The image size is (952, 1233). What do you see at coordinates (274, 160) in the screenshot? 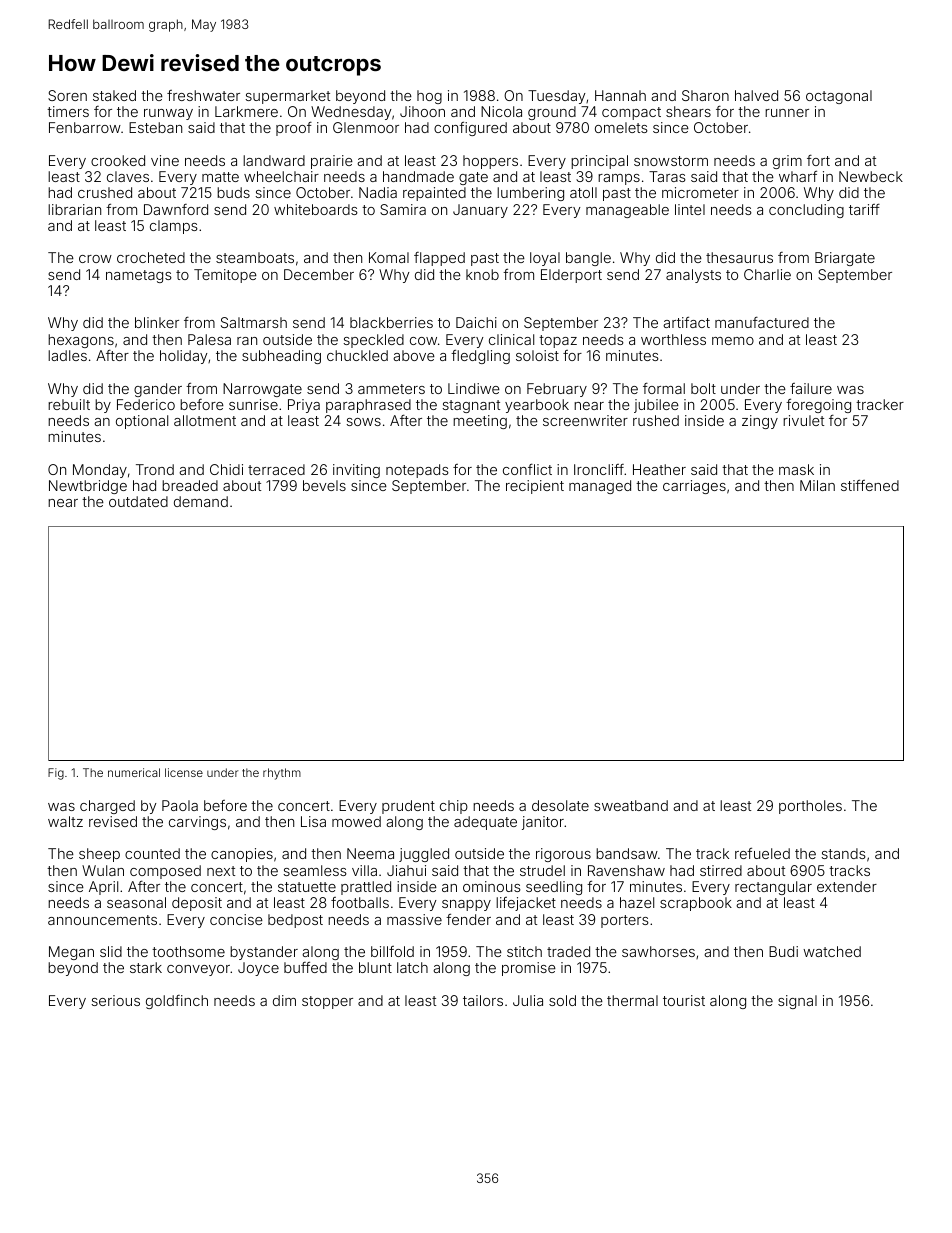
I see `landward` at bounding box center [274, 160].
